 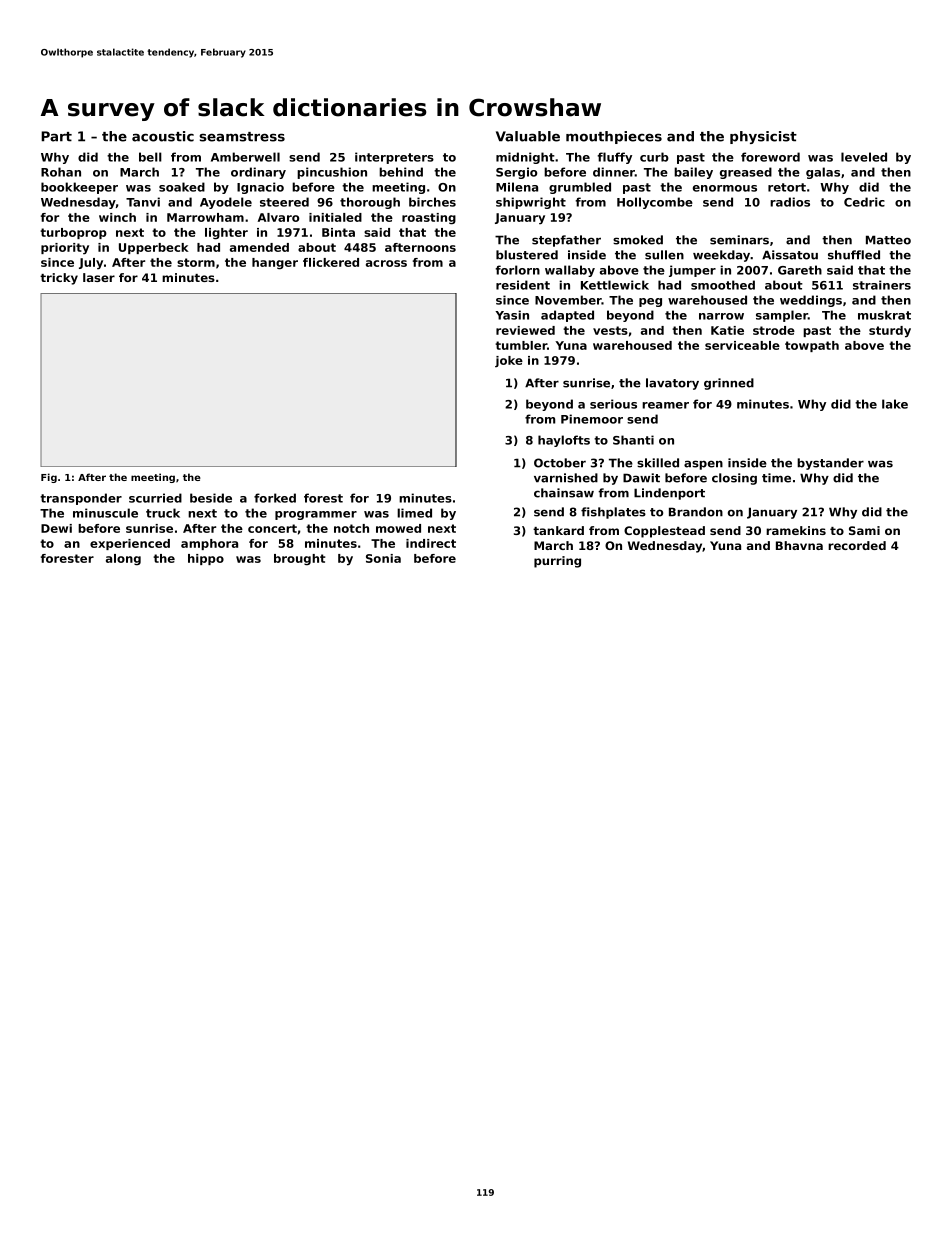 I want to click on laser, so click(x=99, y=277).
